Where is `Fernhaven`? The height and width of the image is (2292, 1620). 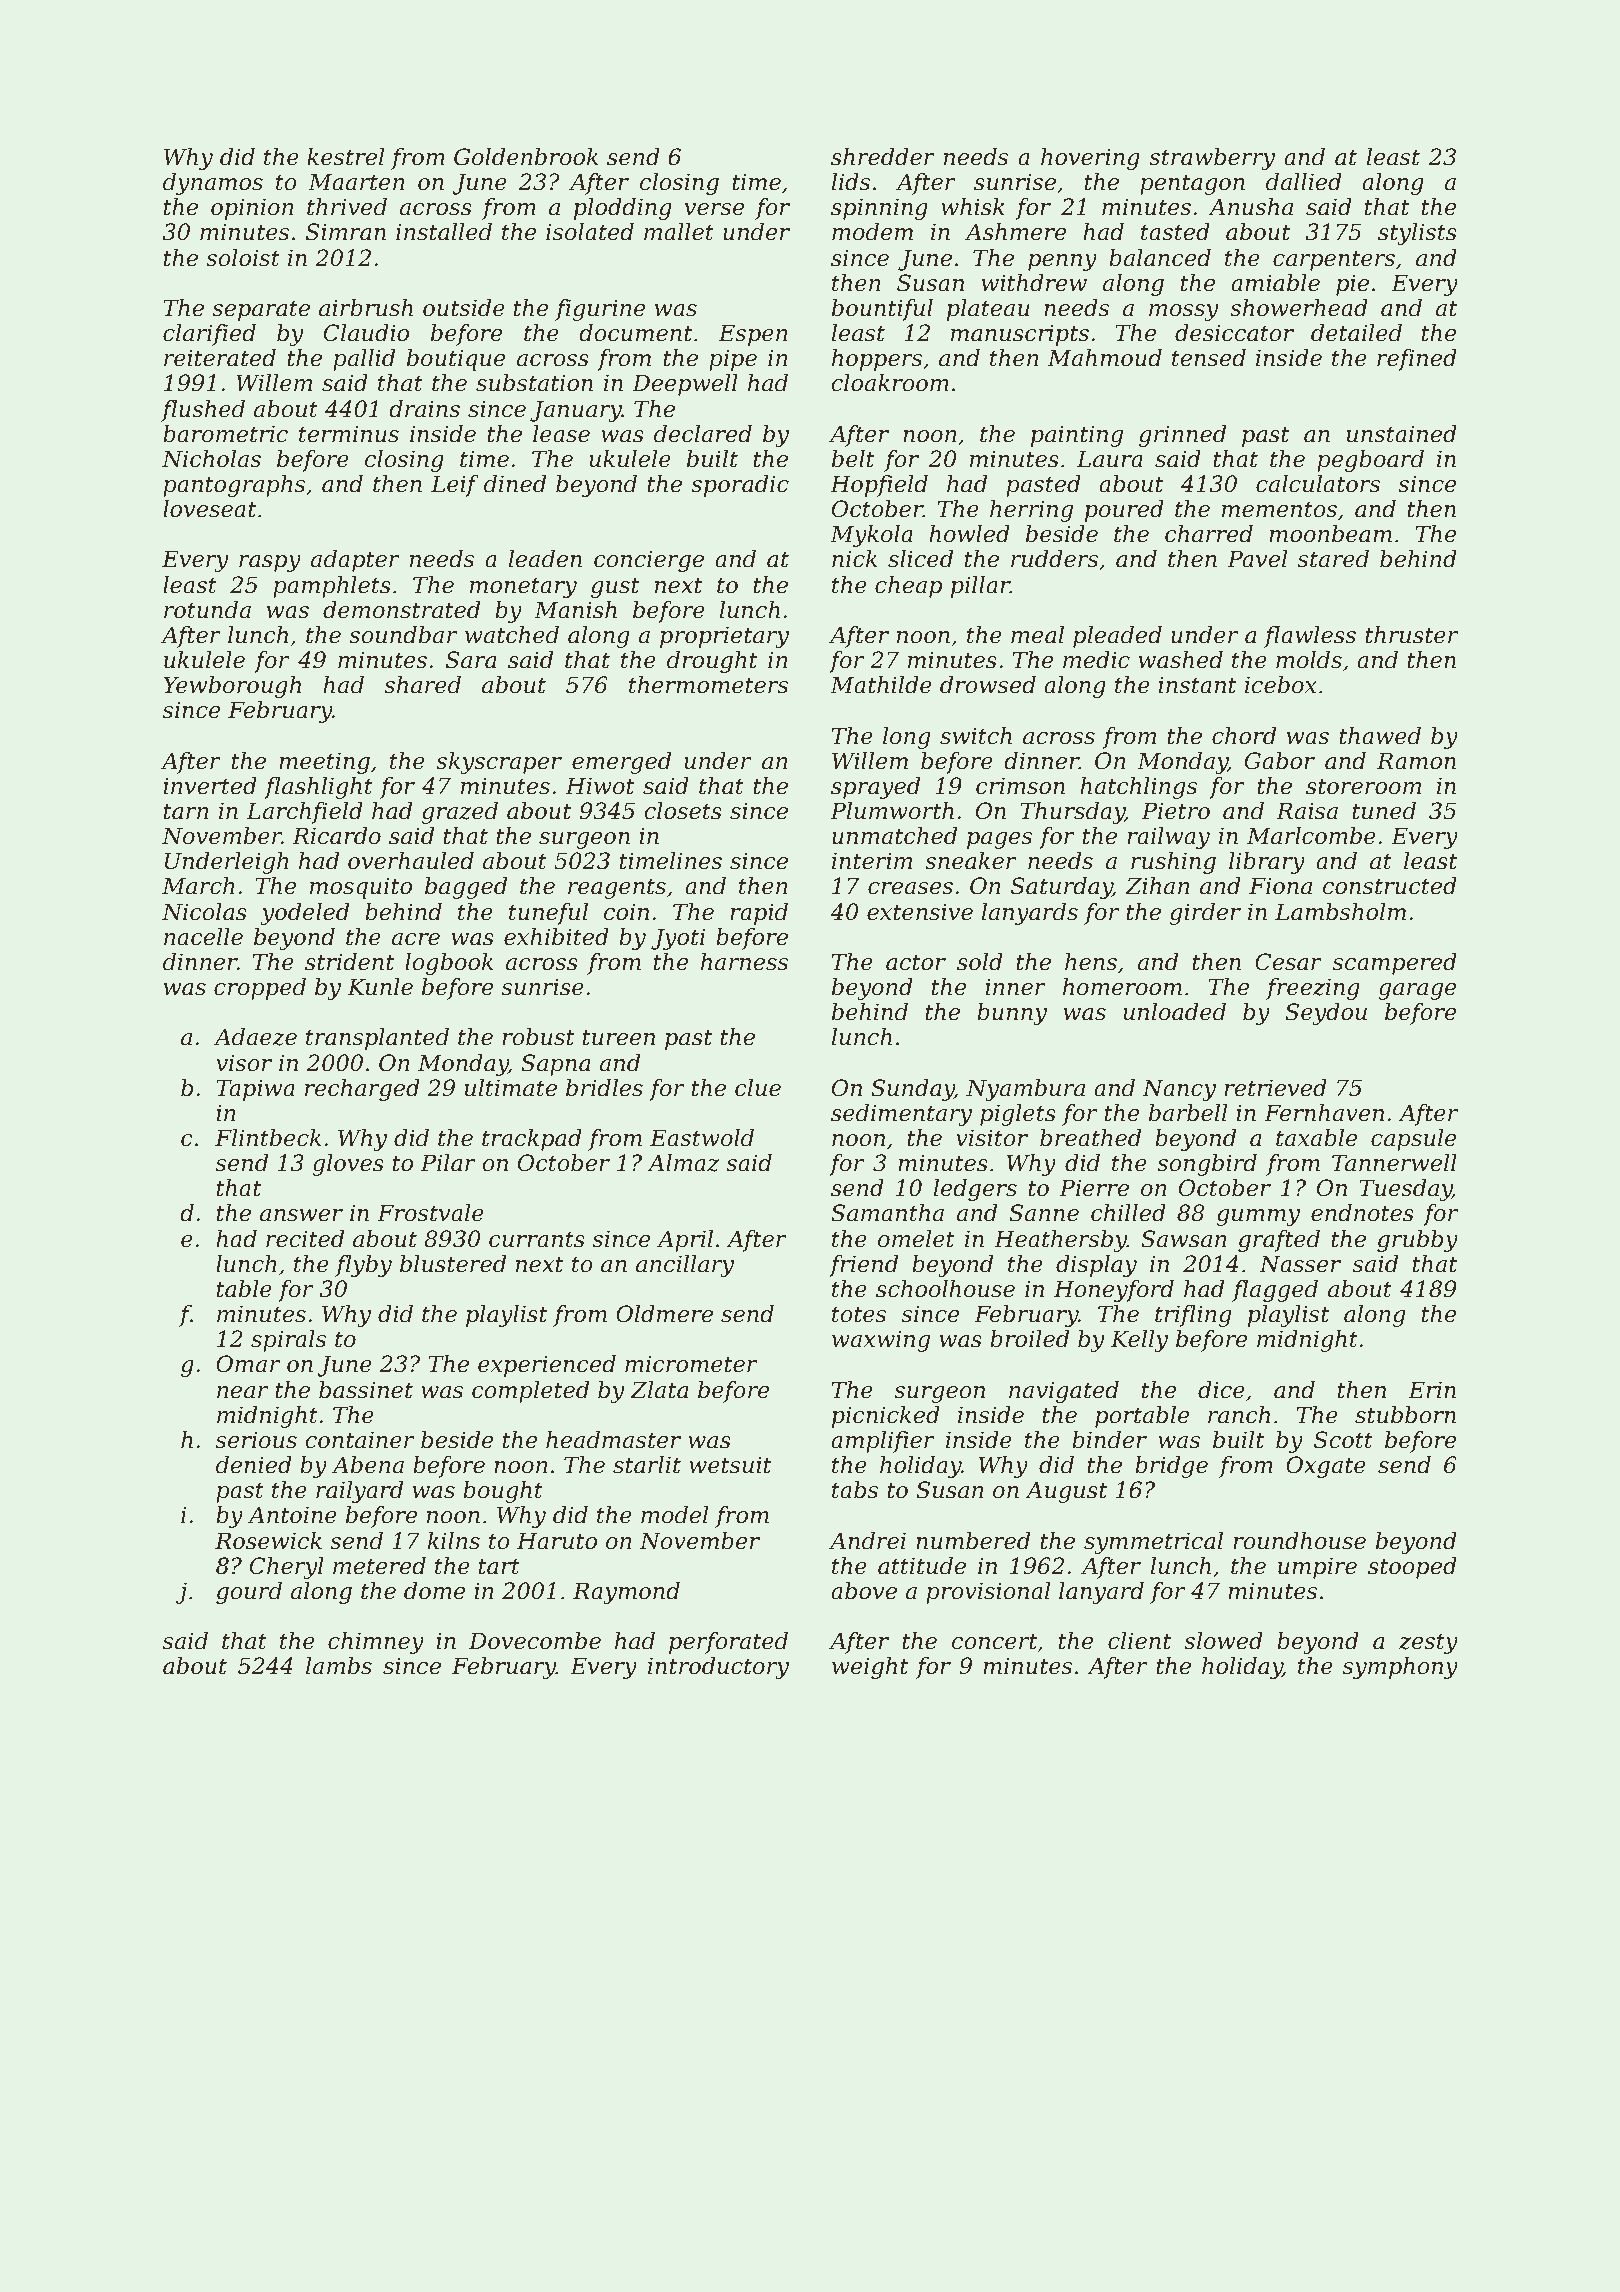
Fernhaven is located at coordinates (1324, 1113).
